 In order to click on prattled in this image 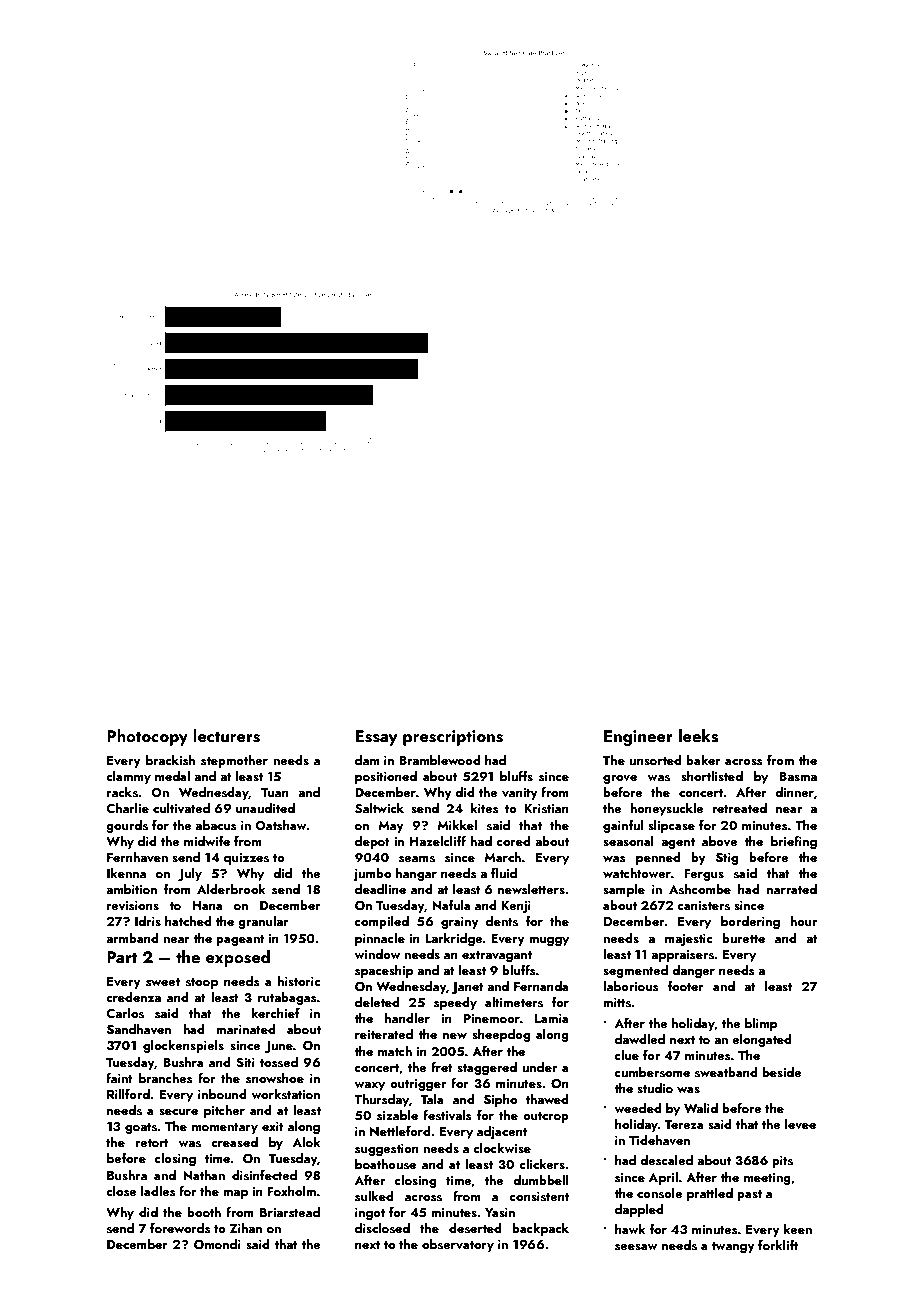, I will do `click(710, 1194)`.
